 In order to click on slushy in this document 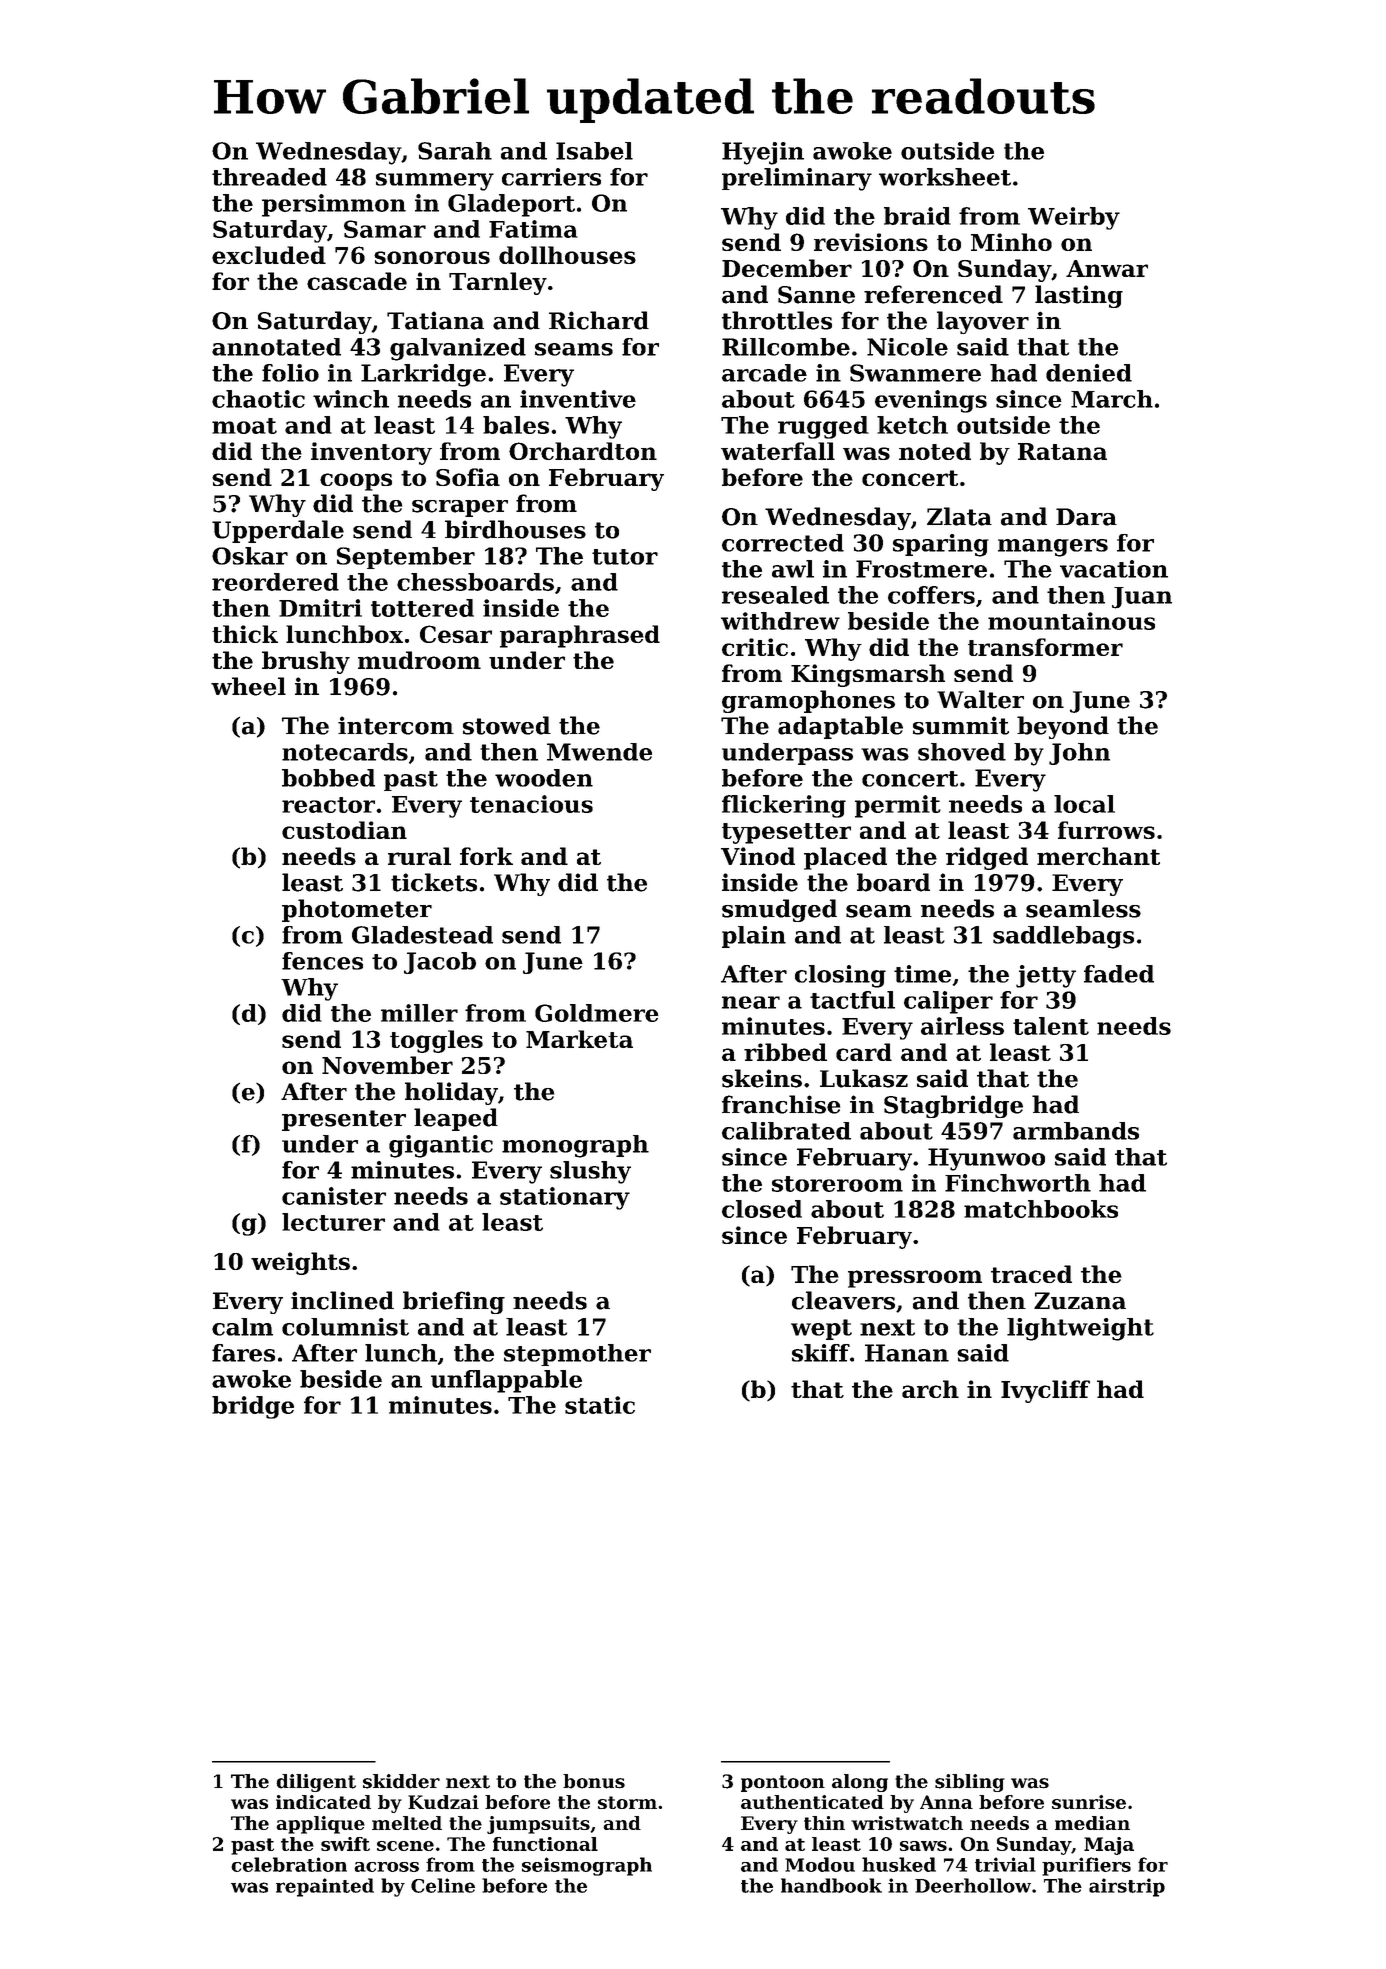, I will do `click(590, 1172)`.
